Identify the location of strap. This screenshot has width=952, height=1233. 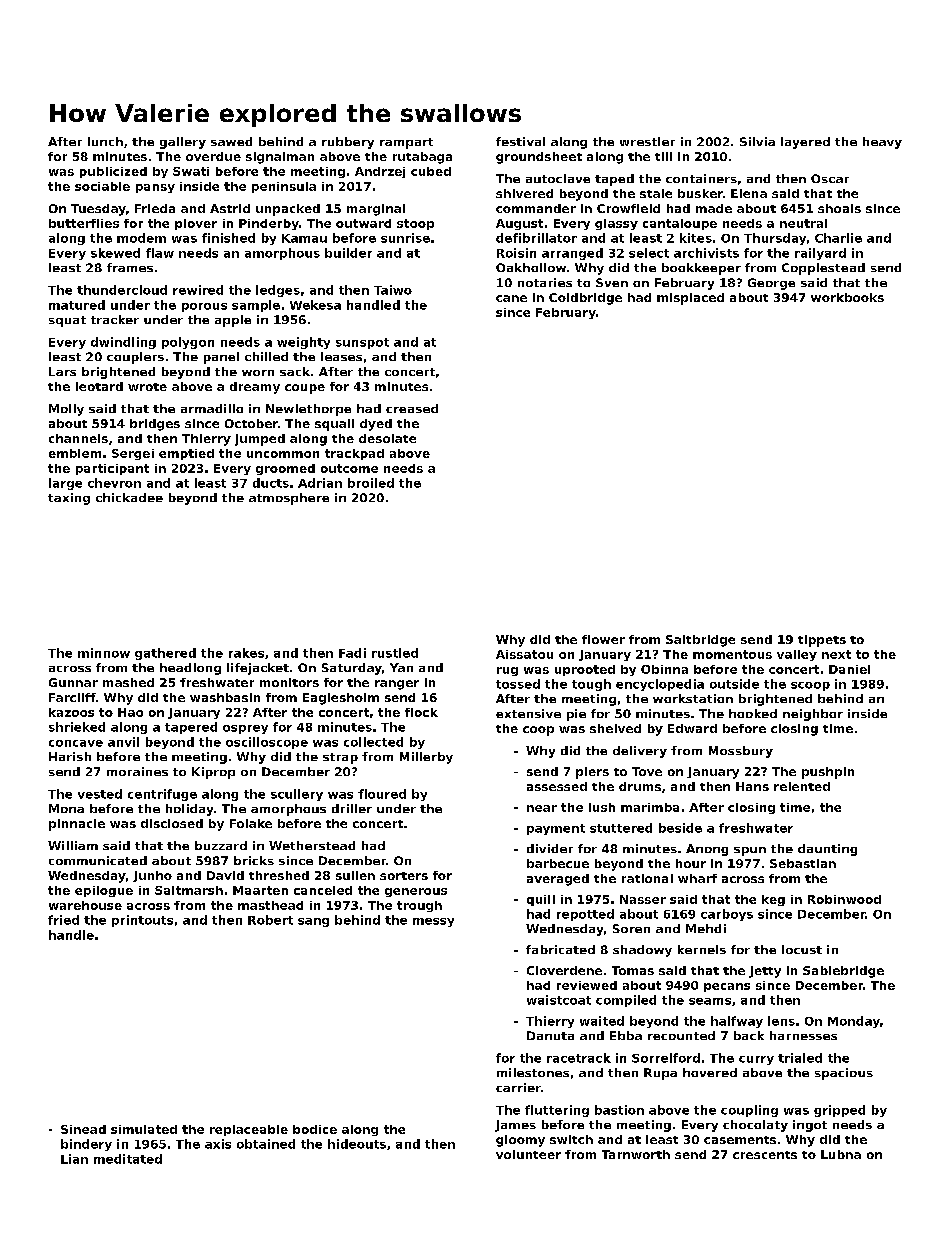
(340, 758).
